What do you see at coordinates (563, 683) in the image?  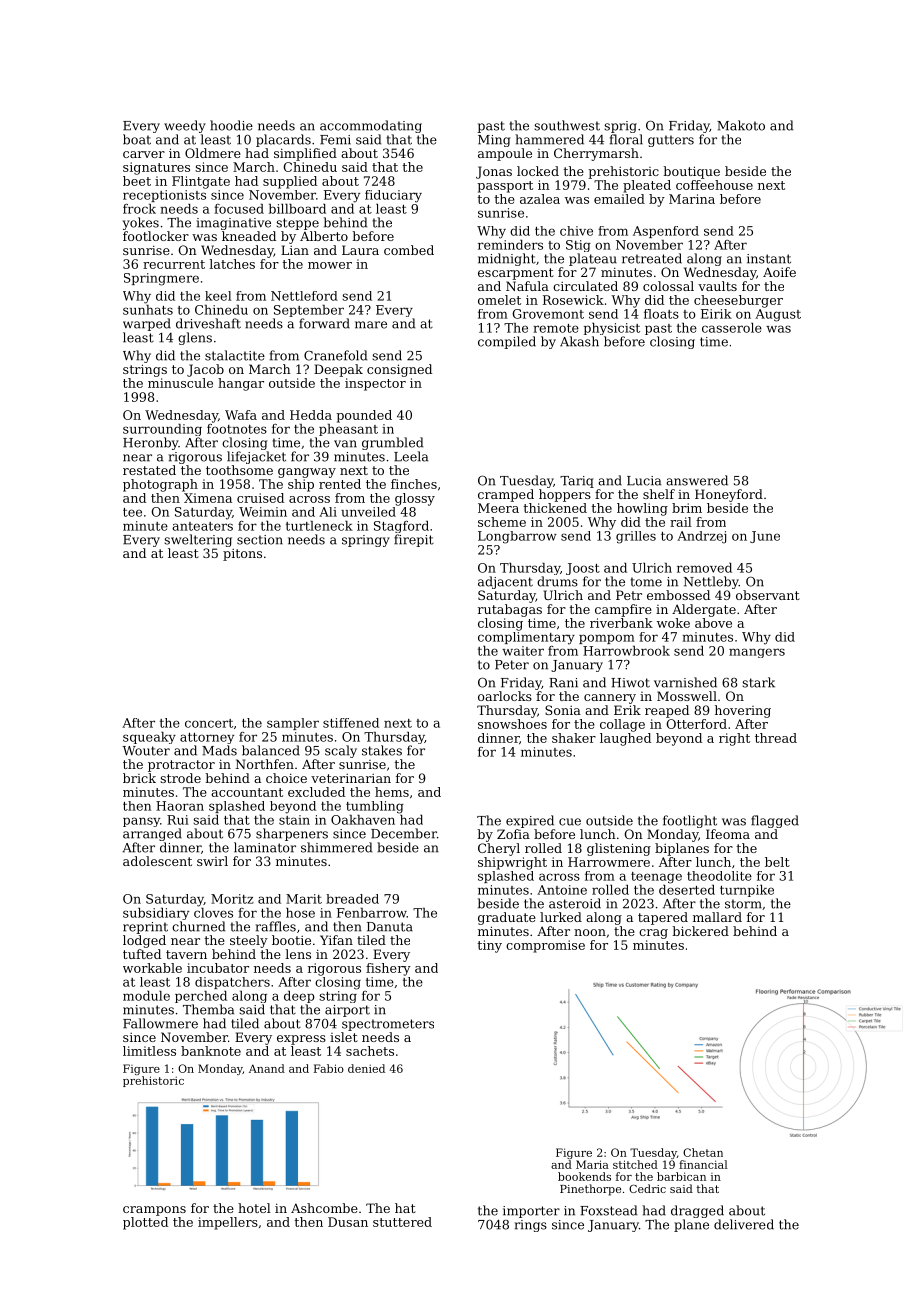 I see `Rani` at bounding box center [563, 683].
